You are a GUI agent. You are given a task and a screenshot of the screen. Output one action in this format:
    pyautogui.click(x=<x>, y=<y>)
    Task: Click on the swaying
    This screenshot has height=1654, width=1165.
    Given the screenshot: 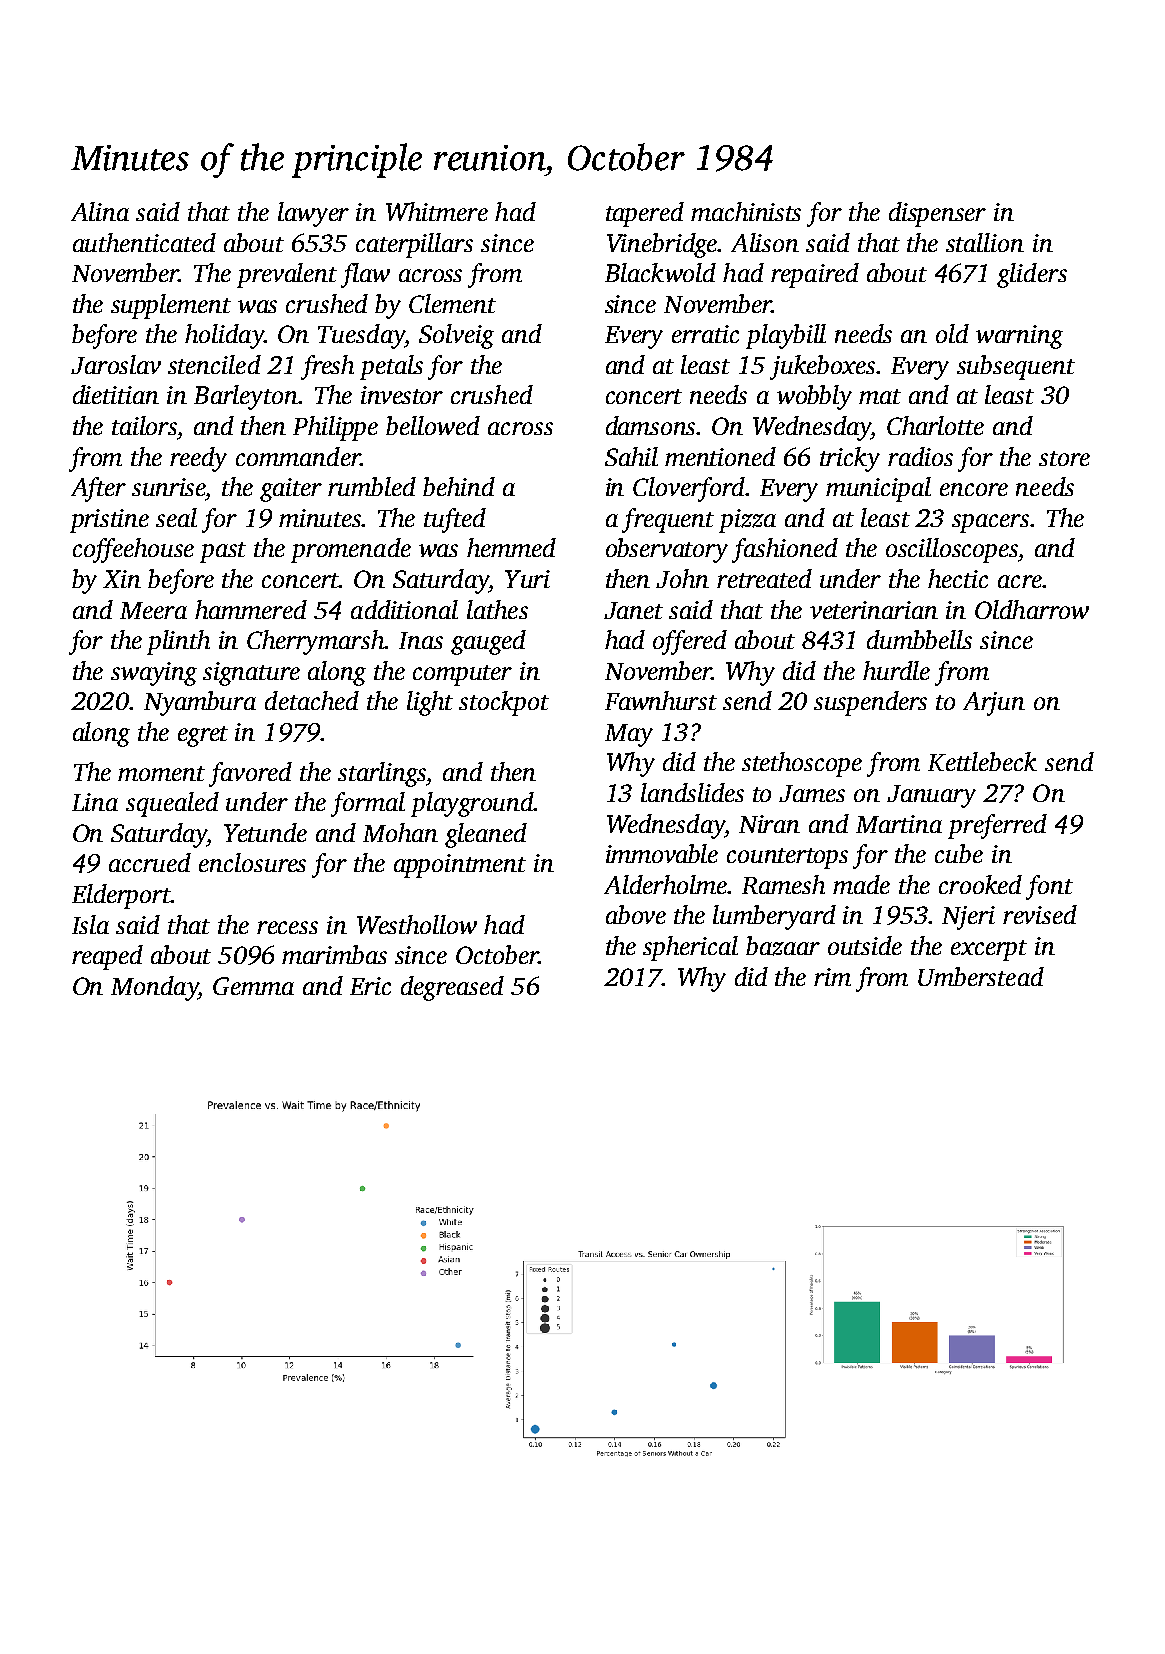 What is the action you would take?
    pyautogui.click(x=154, y=674)
